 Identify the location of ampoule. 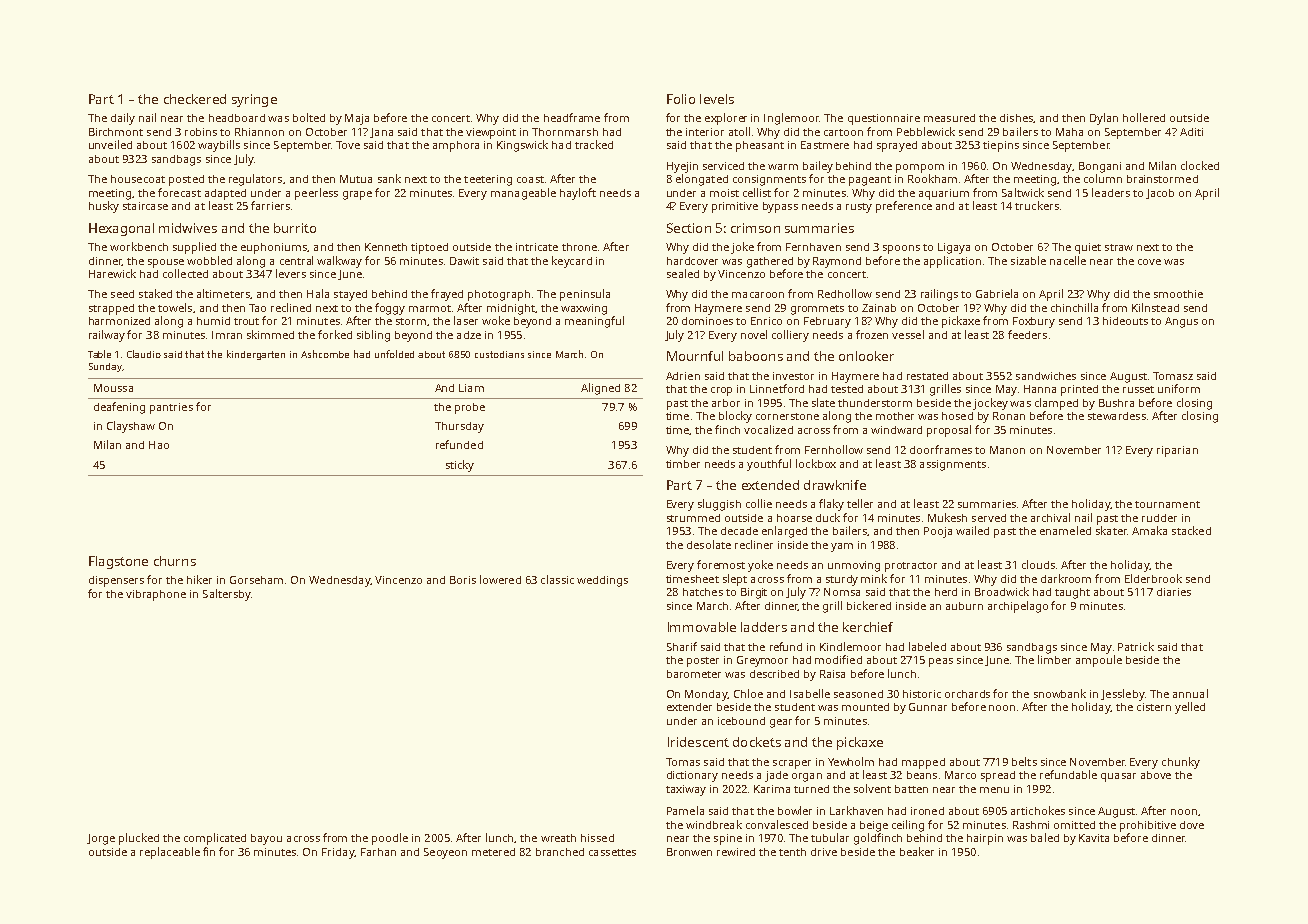
(1099, 661).
